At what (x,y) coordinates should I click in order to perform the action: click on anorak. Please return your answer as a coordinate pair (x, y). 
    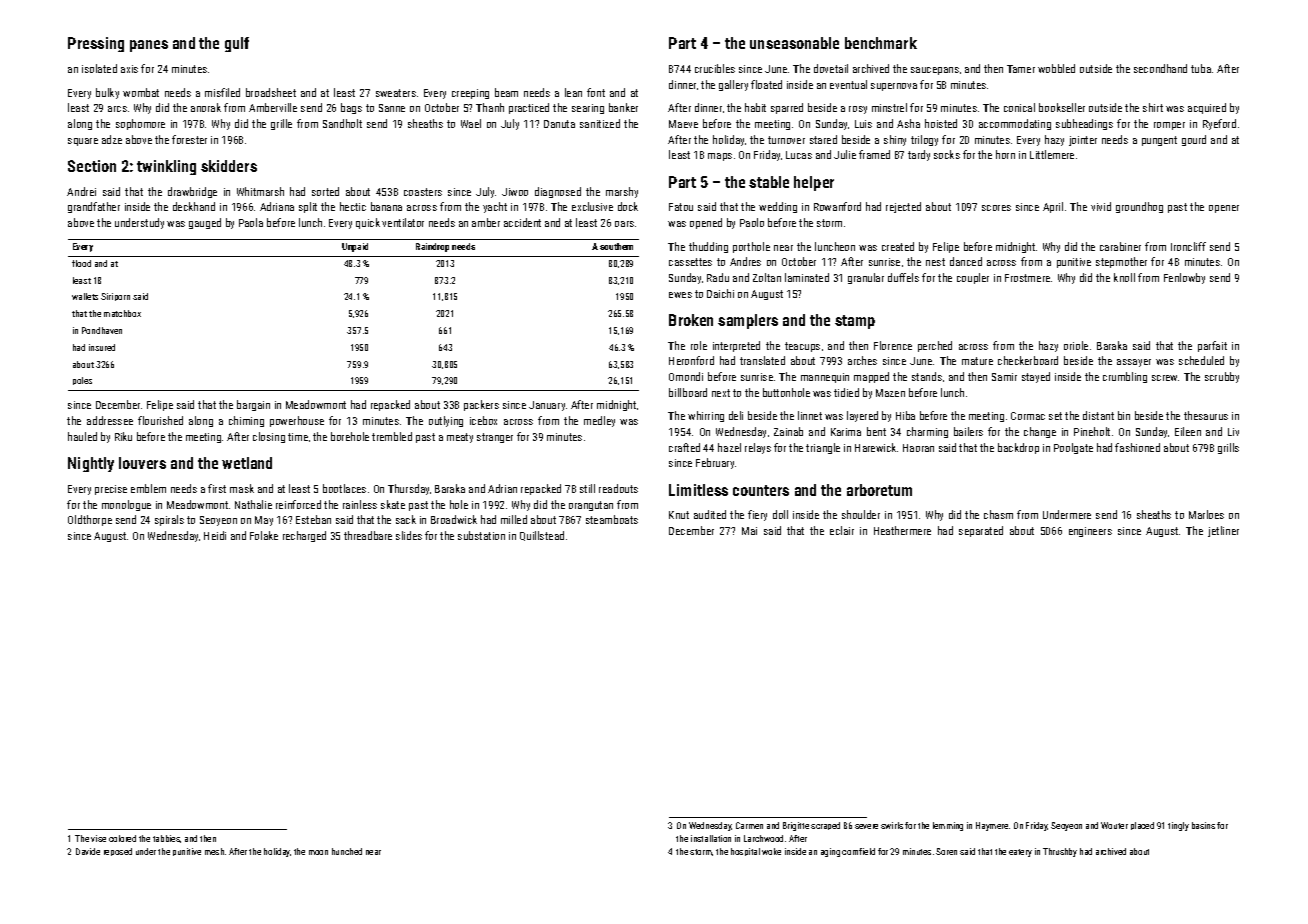
    Looking at the image, I should click on (206, 107).
